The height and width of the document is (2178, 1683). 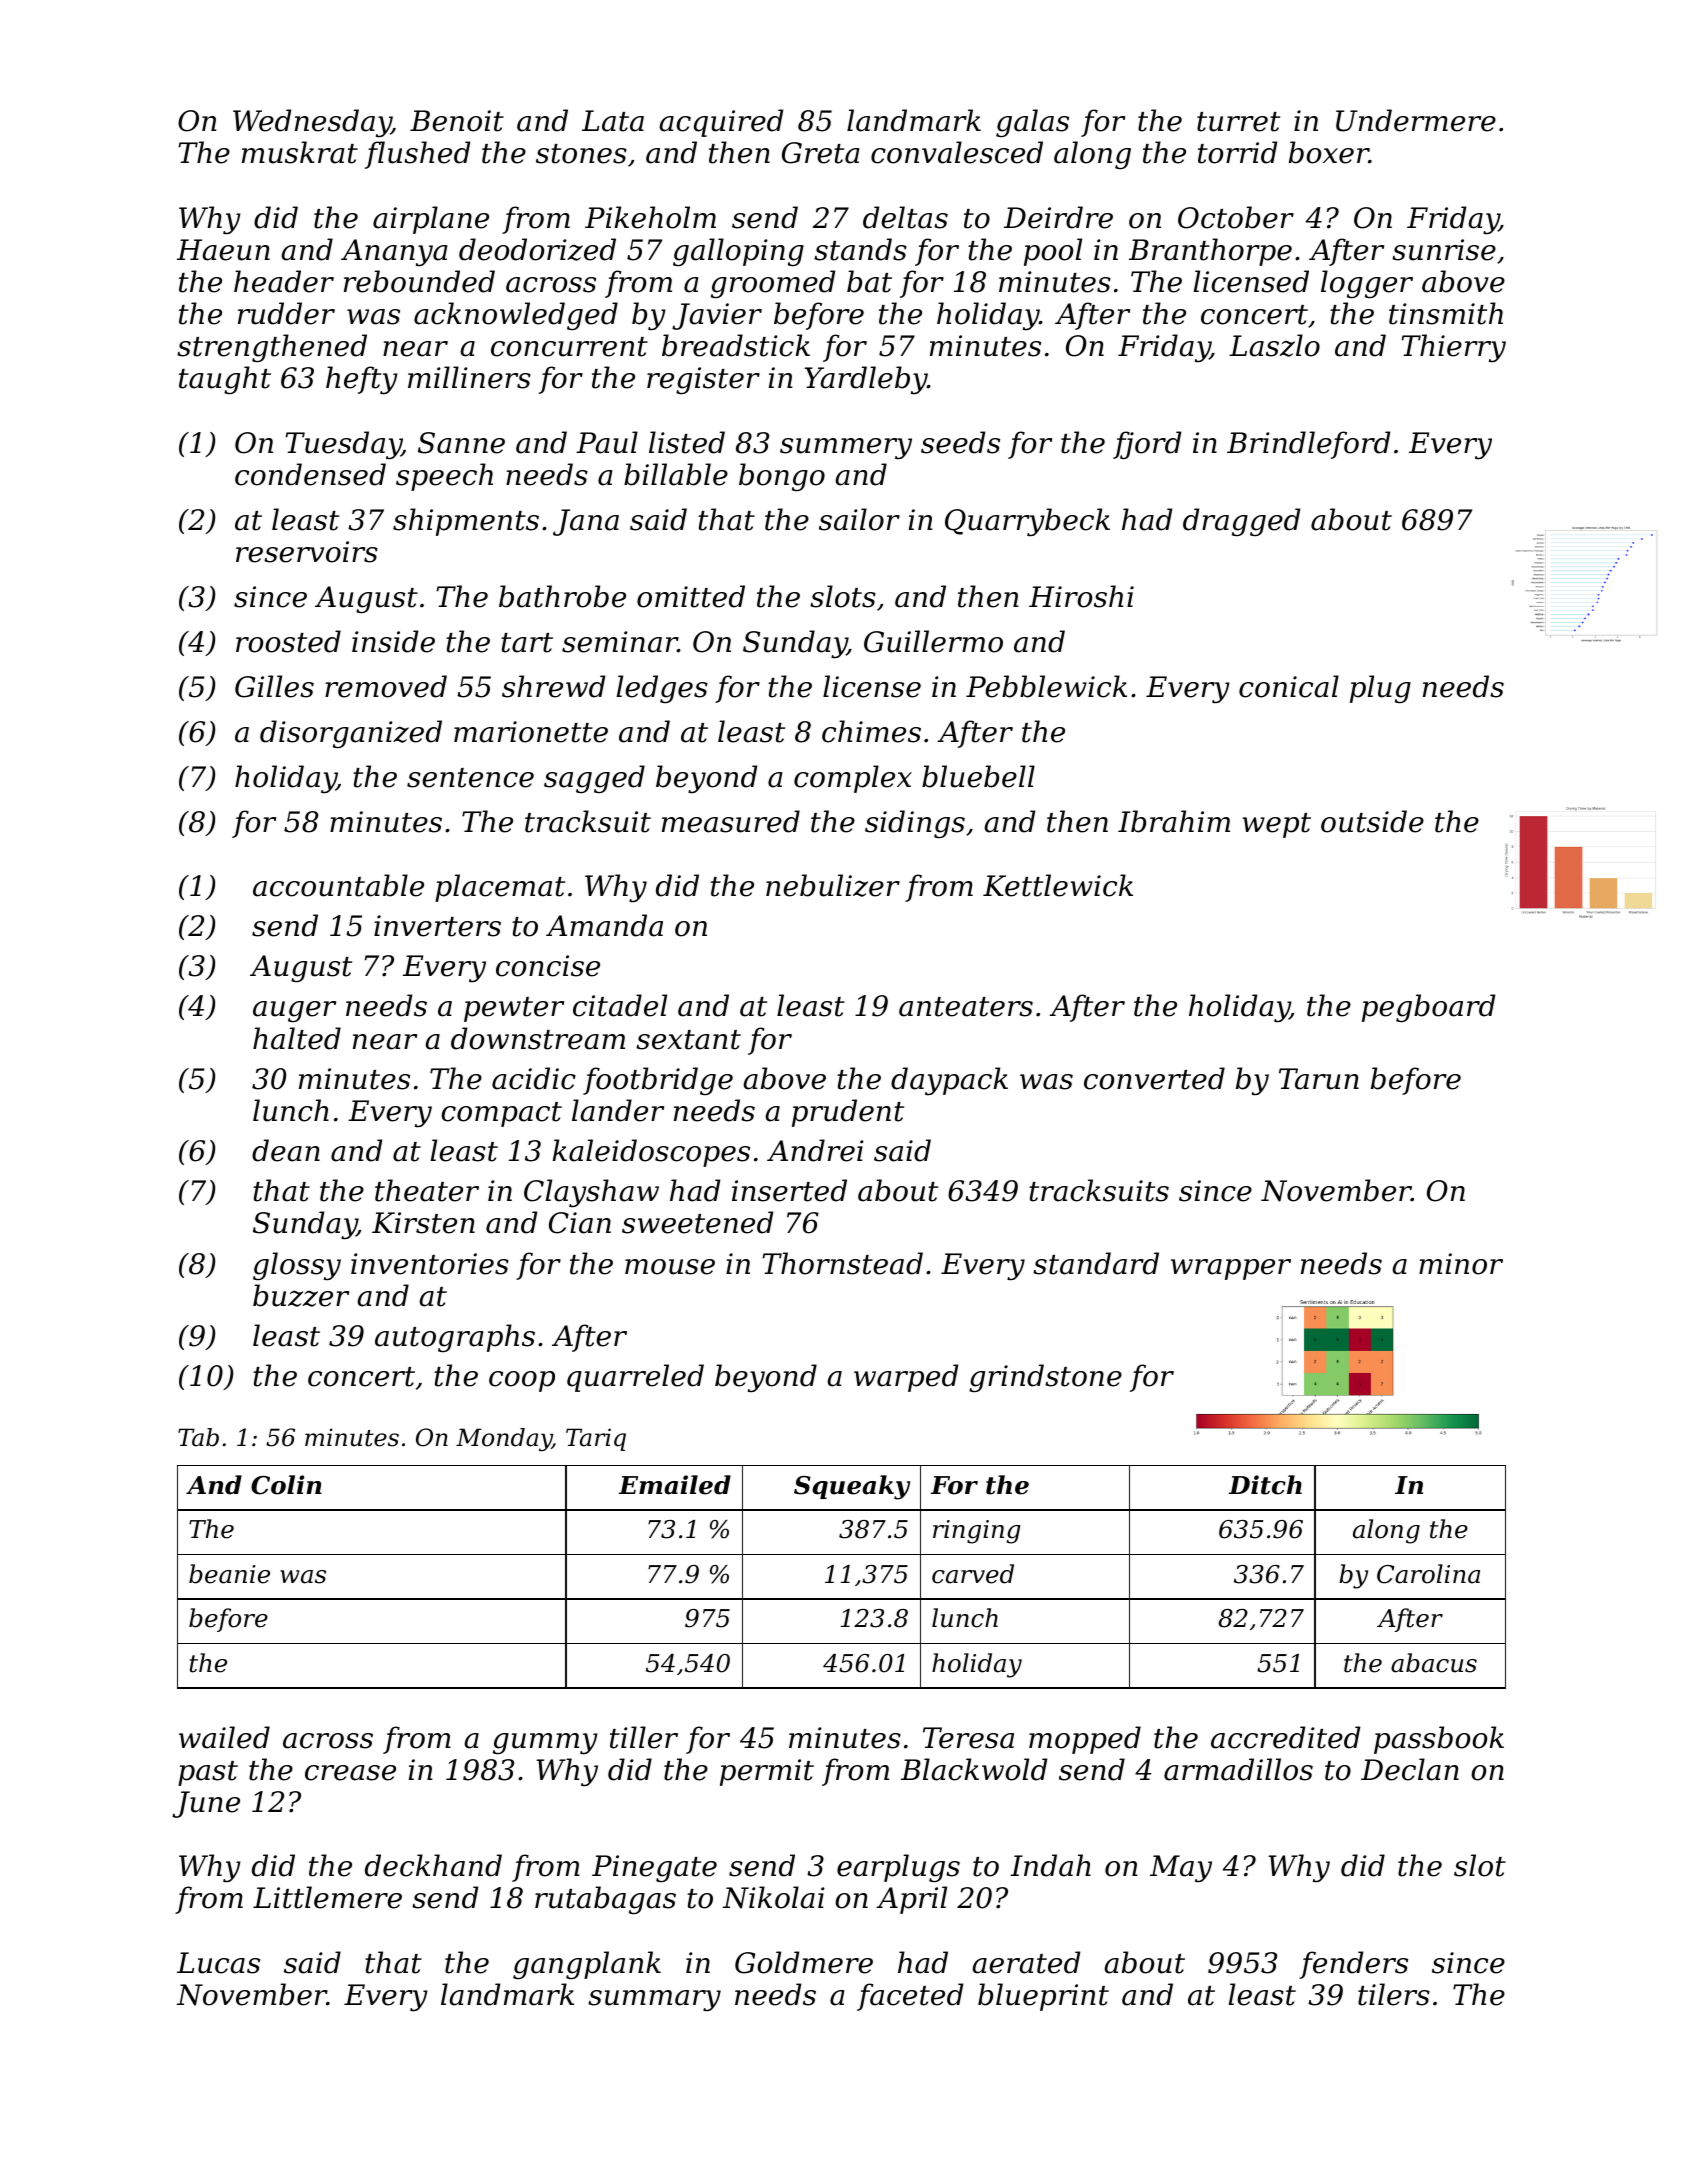 I want to click on armadillos, so click(x=1238, y=1769).
